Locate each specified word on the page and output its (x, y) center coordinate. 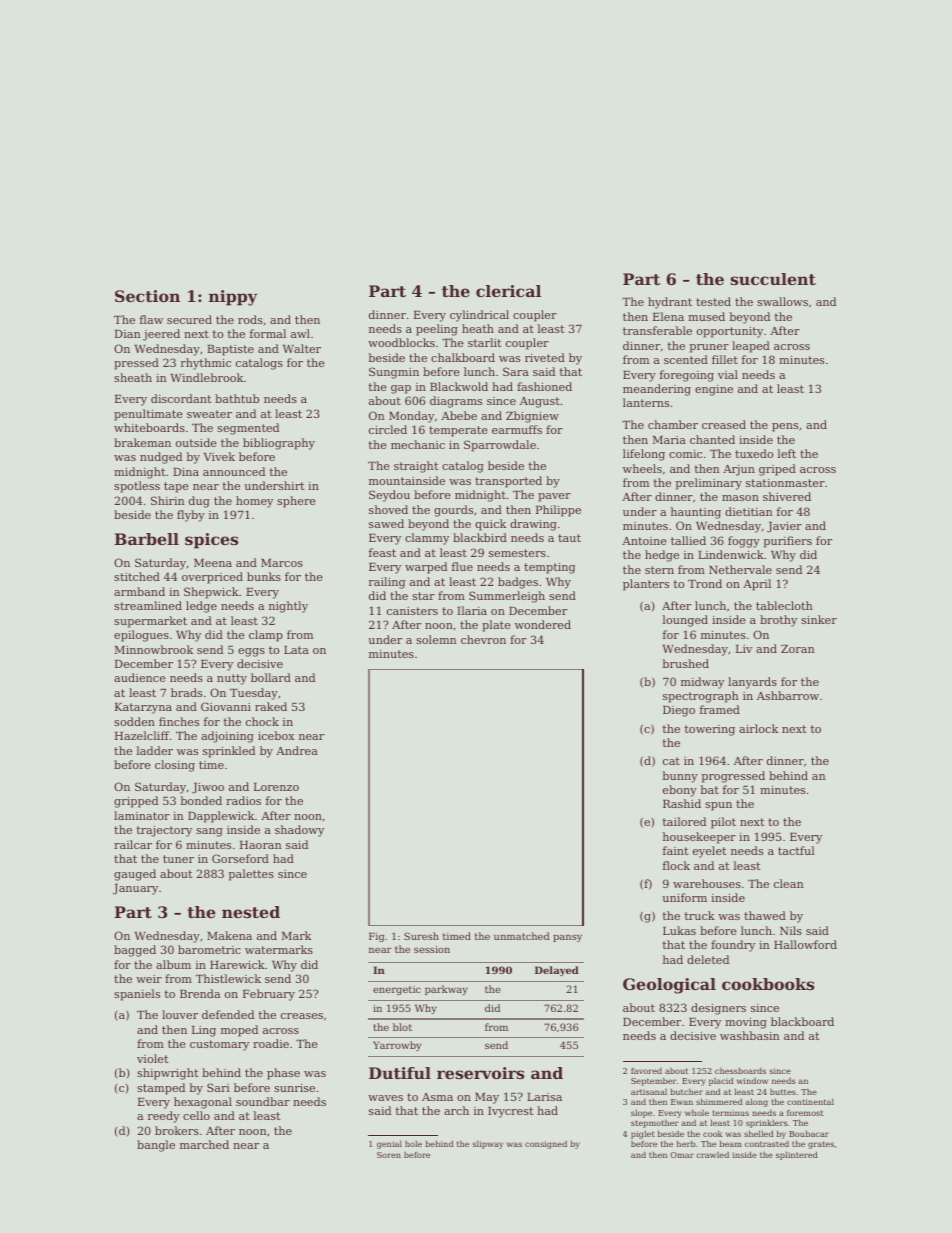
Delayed (557, 971)
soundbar (263, 1101)
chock (262, 721)
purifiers (788, 542)
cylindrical (479, 316)
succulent (773, 279)
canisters (412, 611)
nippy (233, 298)
